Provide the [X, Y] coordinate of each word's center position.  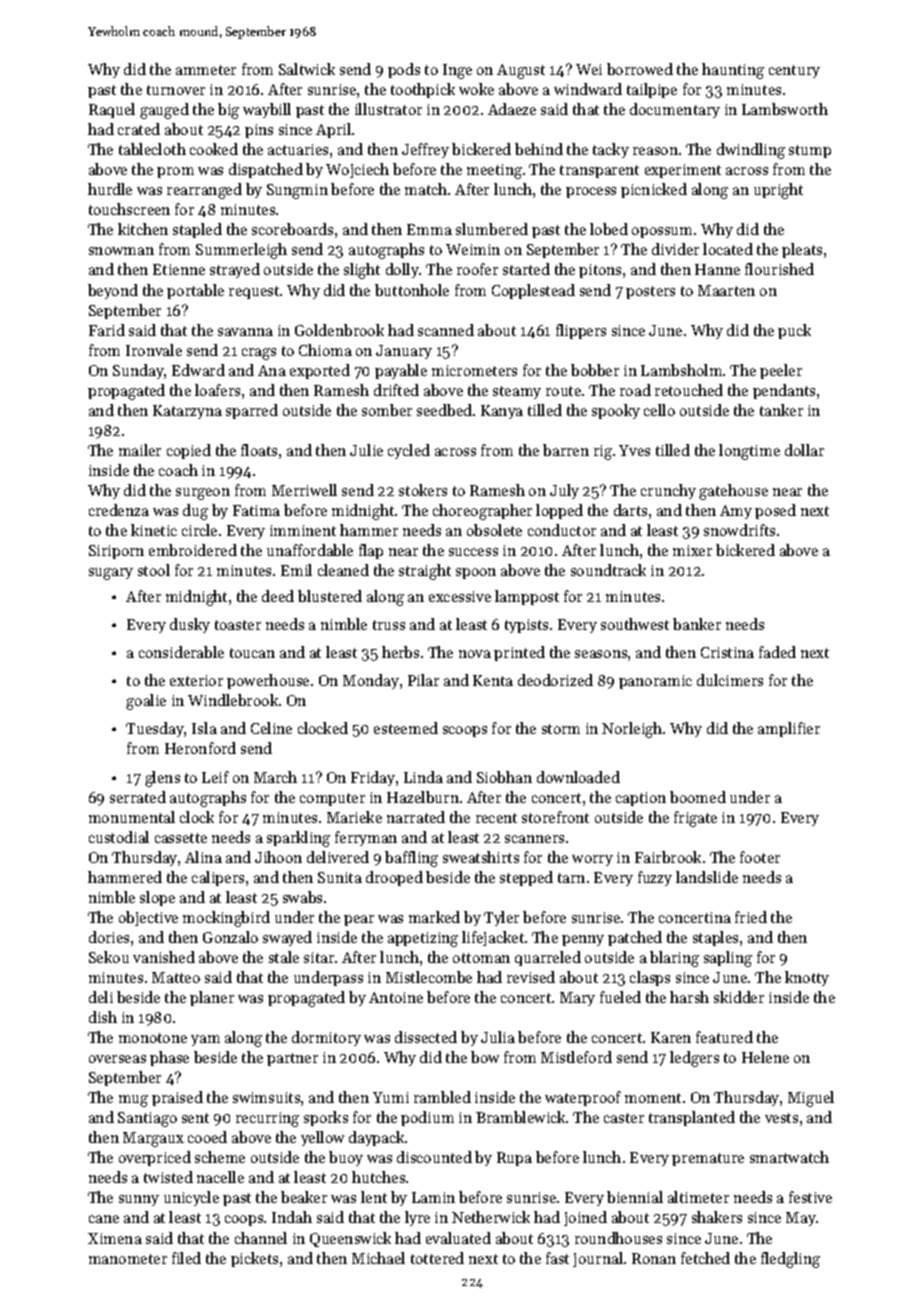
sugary [111, 574]
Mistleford [576, 1057]
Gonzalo [230, 937]
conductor [562, 530]
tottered [437, 1258]
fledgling [790, 1260]
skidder [739, 997]
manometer [128, 1259]
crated [139, 129]
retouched [689, 390]
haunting [733, 71]
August [521, 71]
